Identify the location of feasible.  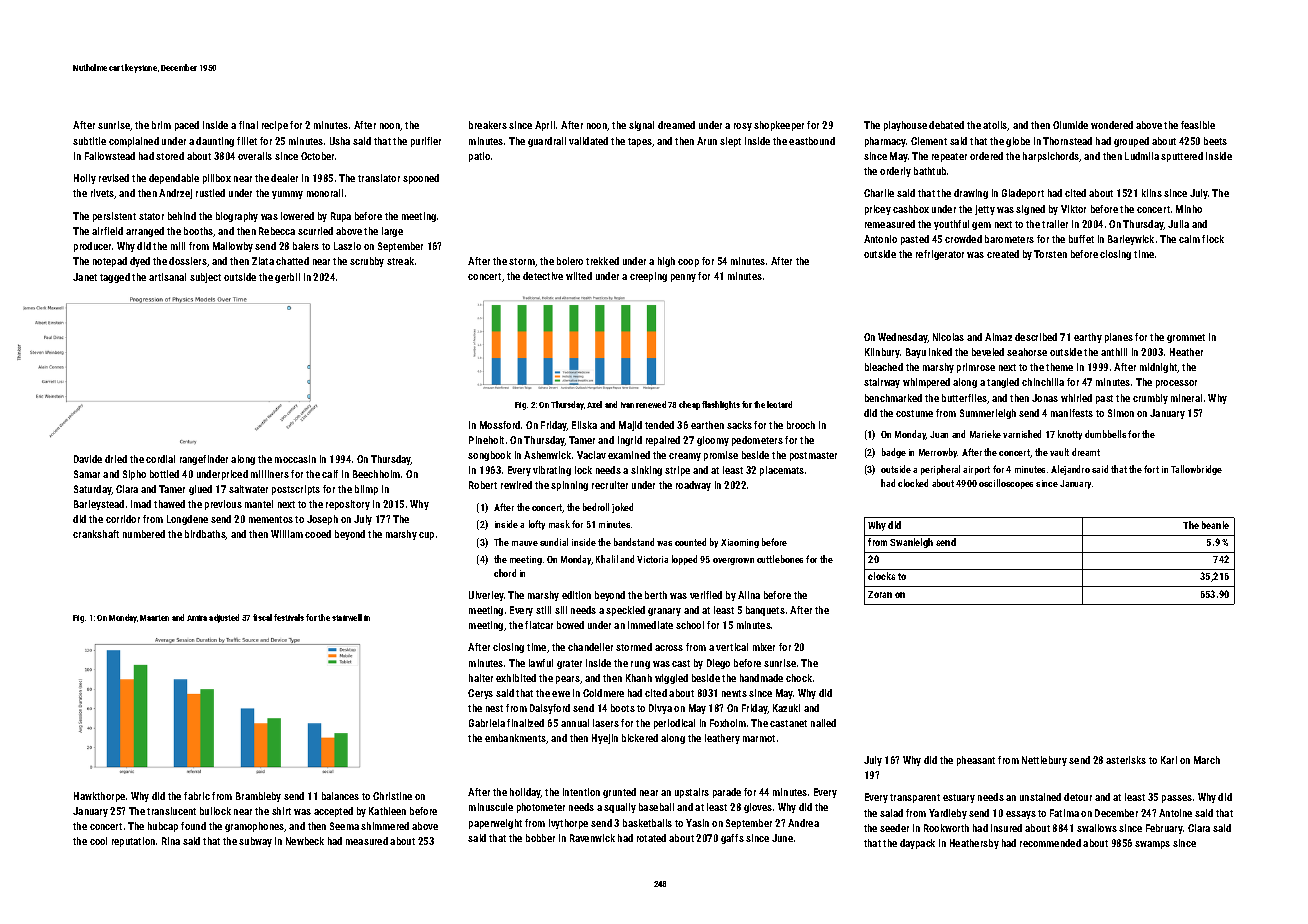
(1198, 125).
